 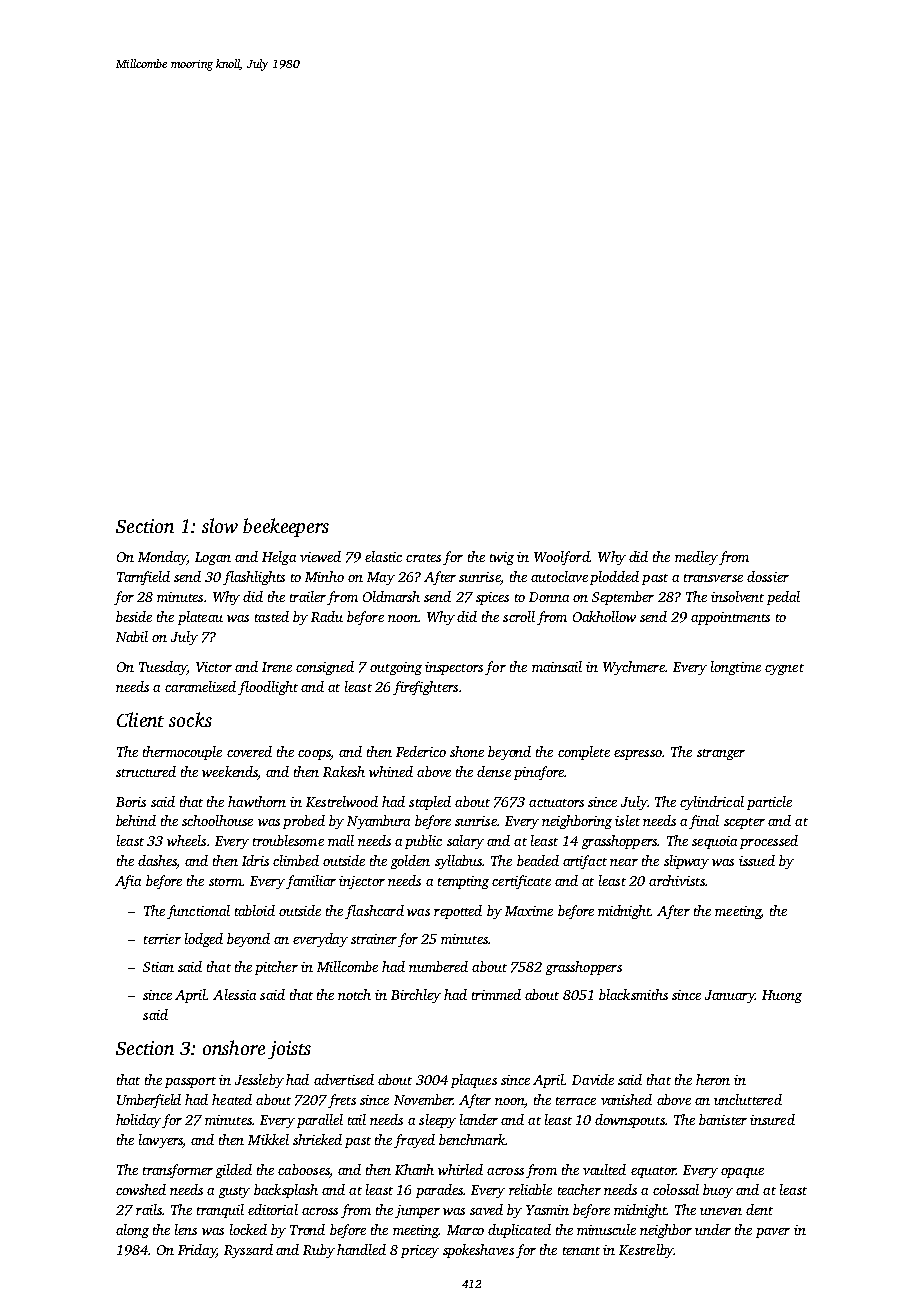 What do you see at coordinates (696, 558) in the screenshot?
I see `medley` at bounding box center [696, 558].
